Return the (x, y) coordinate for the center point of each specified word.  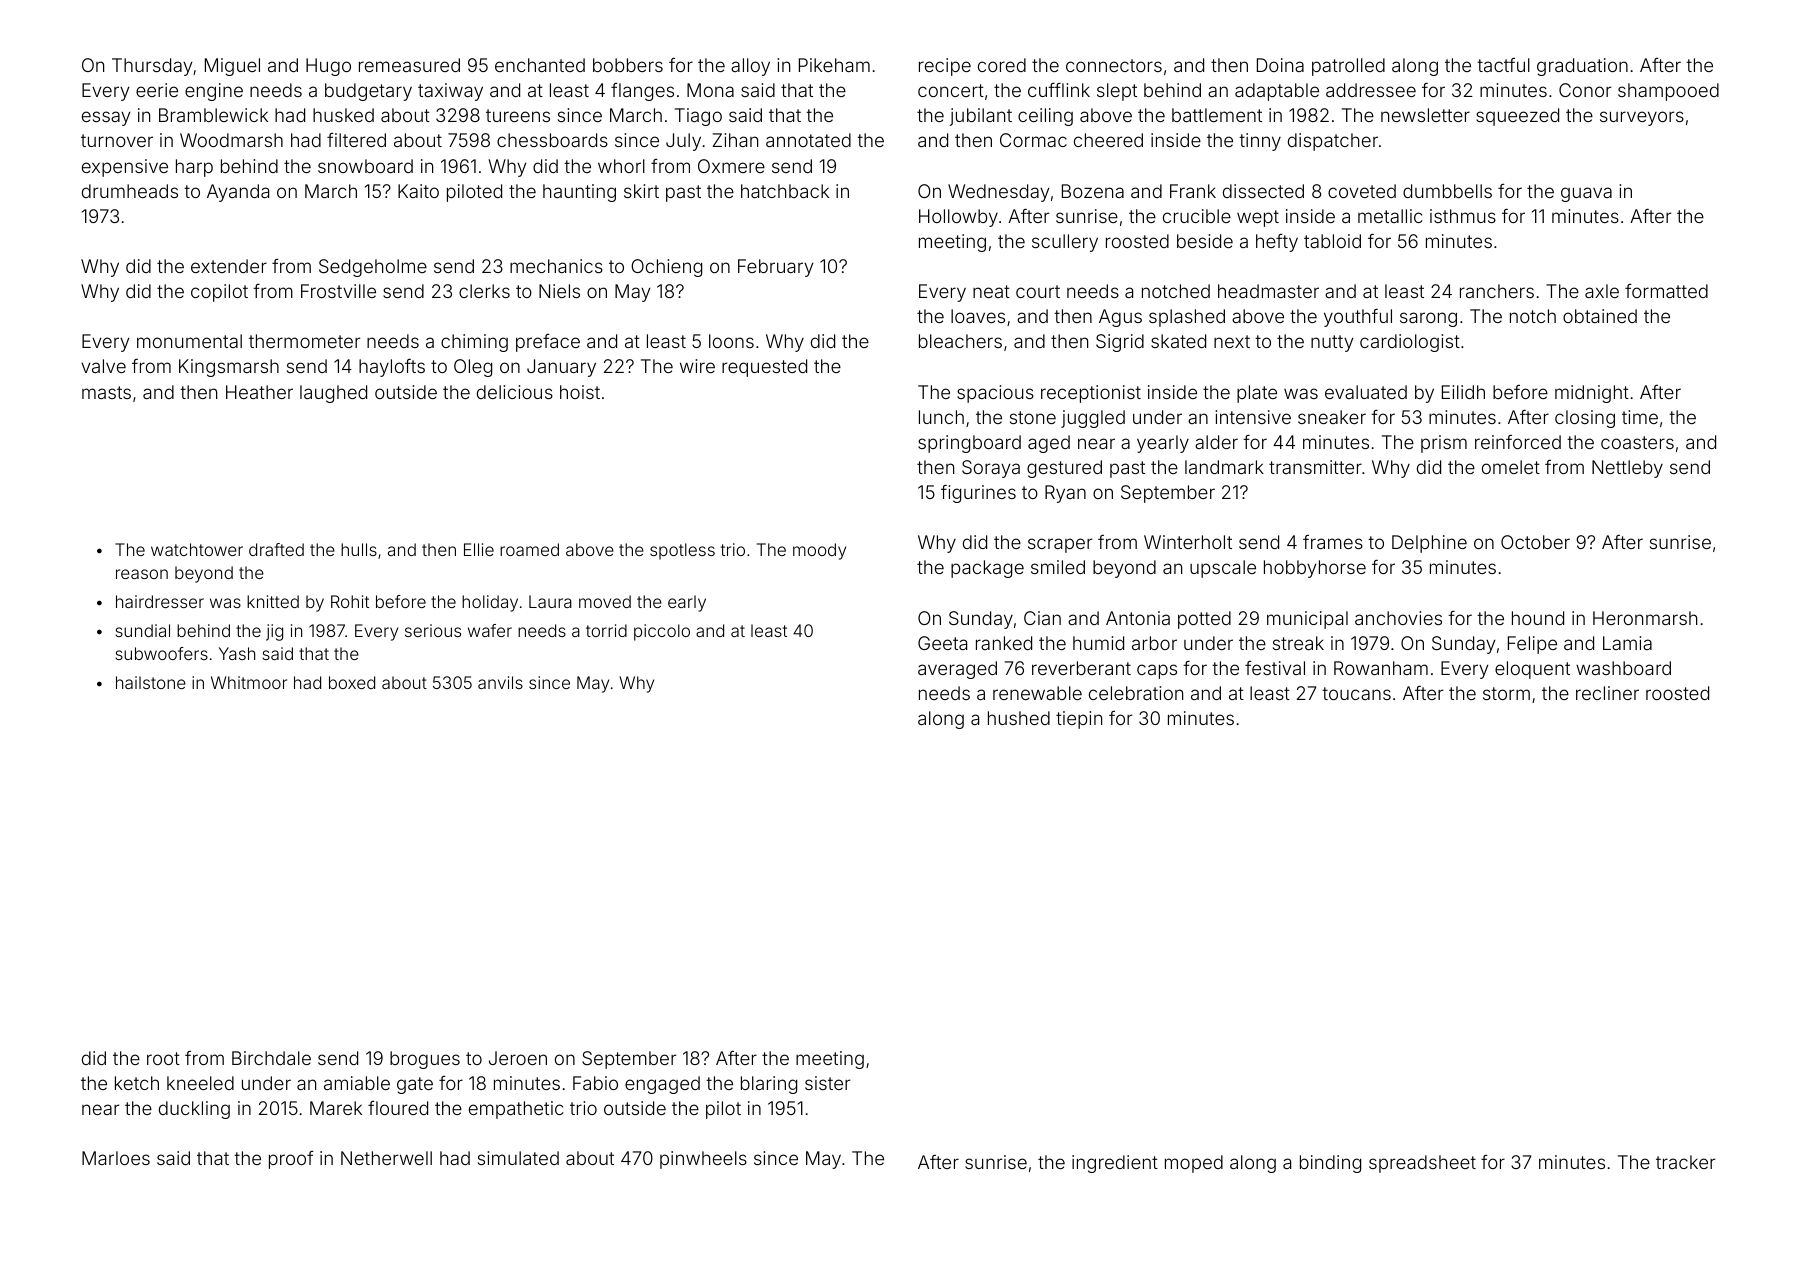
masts (106, 392)
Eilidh (1463, 392)
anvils (500, 682)
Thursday (152, 67)
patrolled (1348, 67)
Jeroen (518, 1058)
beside (1205, 241)
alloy (750, 67)
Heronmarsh (1645, 618)
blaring (769, 1085)
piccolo (662, 632)
